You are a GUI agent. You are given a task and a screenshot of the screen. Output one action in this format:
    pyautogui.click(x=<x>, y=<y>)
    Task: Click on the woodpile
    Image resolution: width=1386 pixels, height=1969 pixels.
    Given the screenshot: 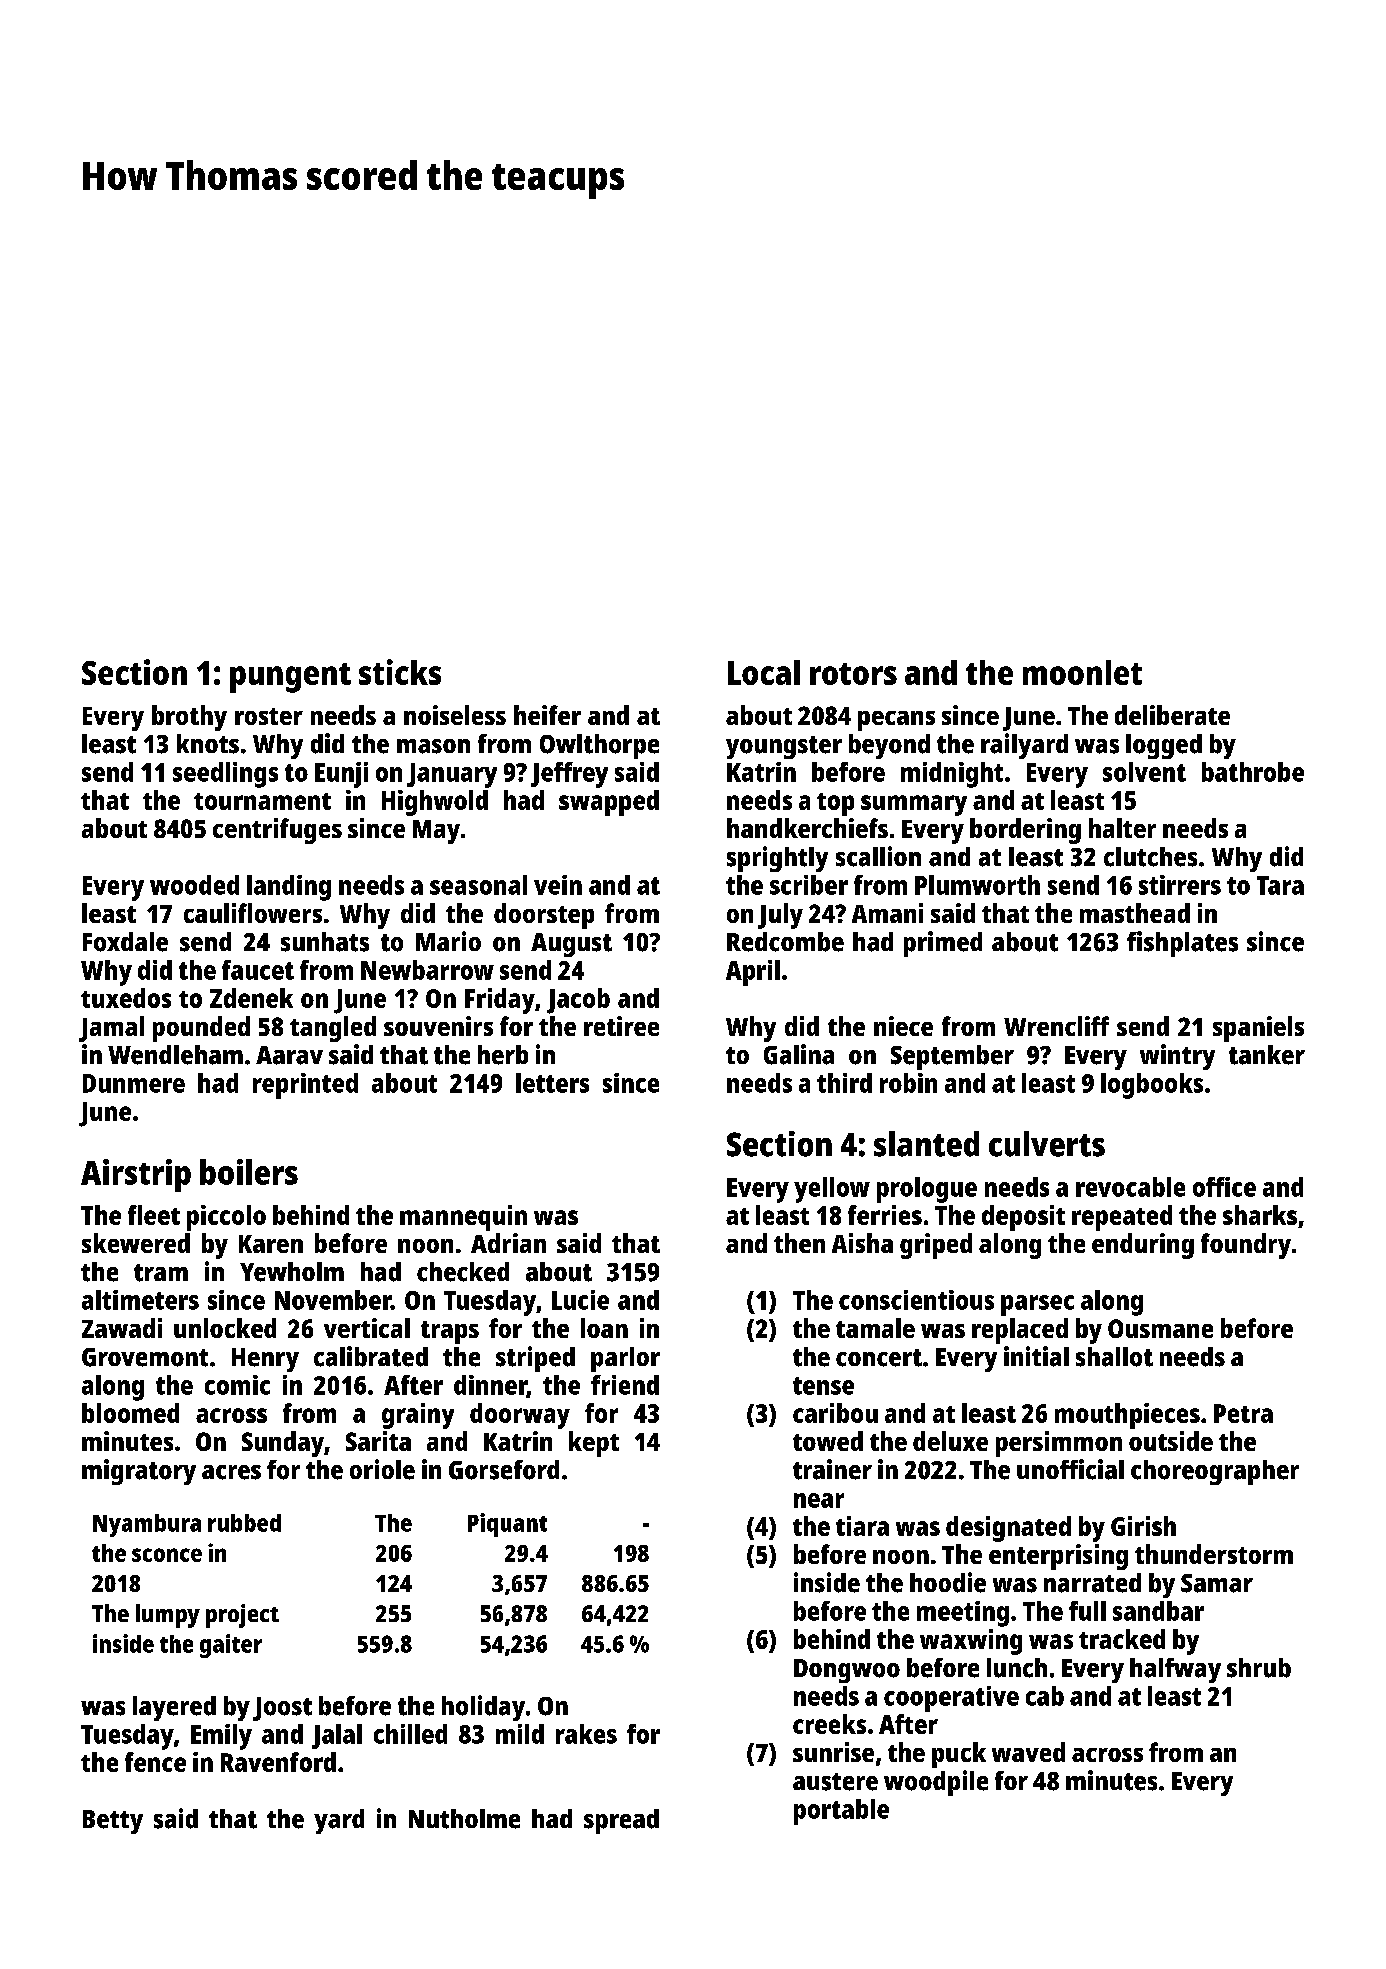 What is the action you would take?
    pyautogui.click(x=936, y=1783)
